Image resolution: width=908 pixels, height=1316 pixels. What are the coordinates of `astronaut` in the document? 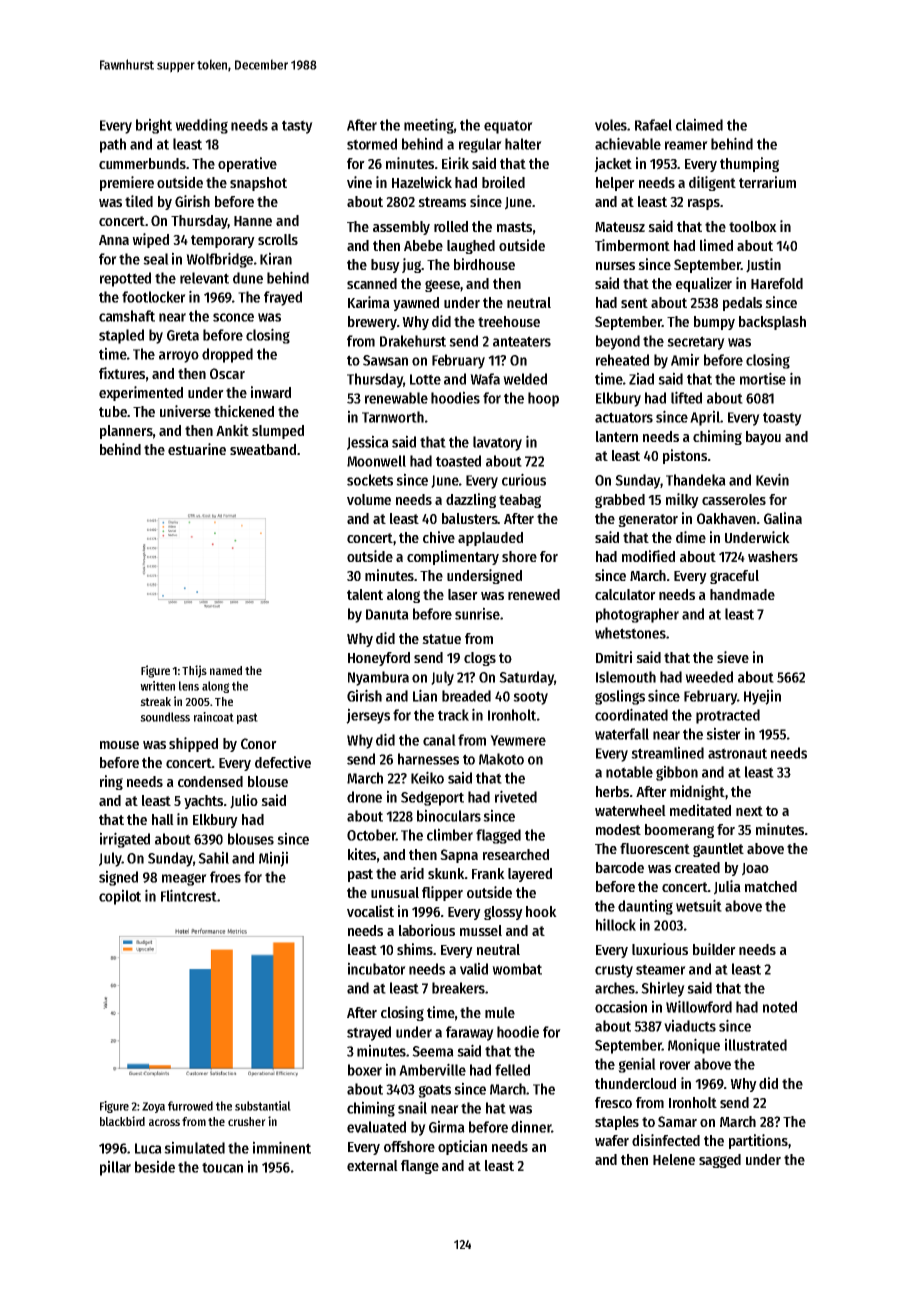 It's located at (737, 753).
